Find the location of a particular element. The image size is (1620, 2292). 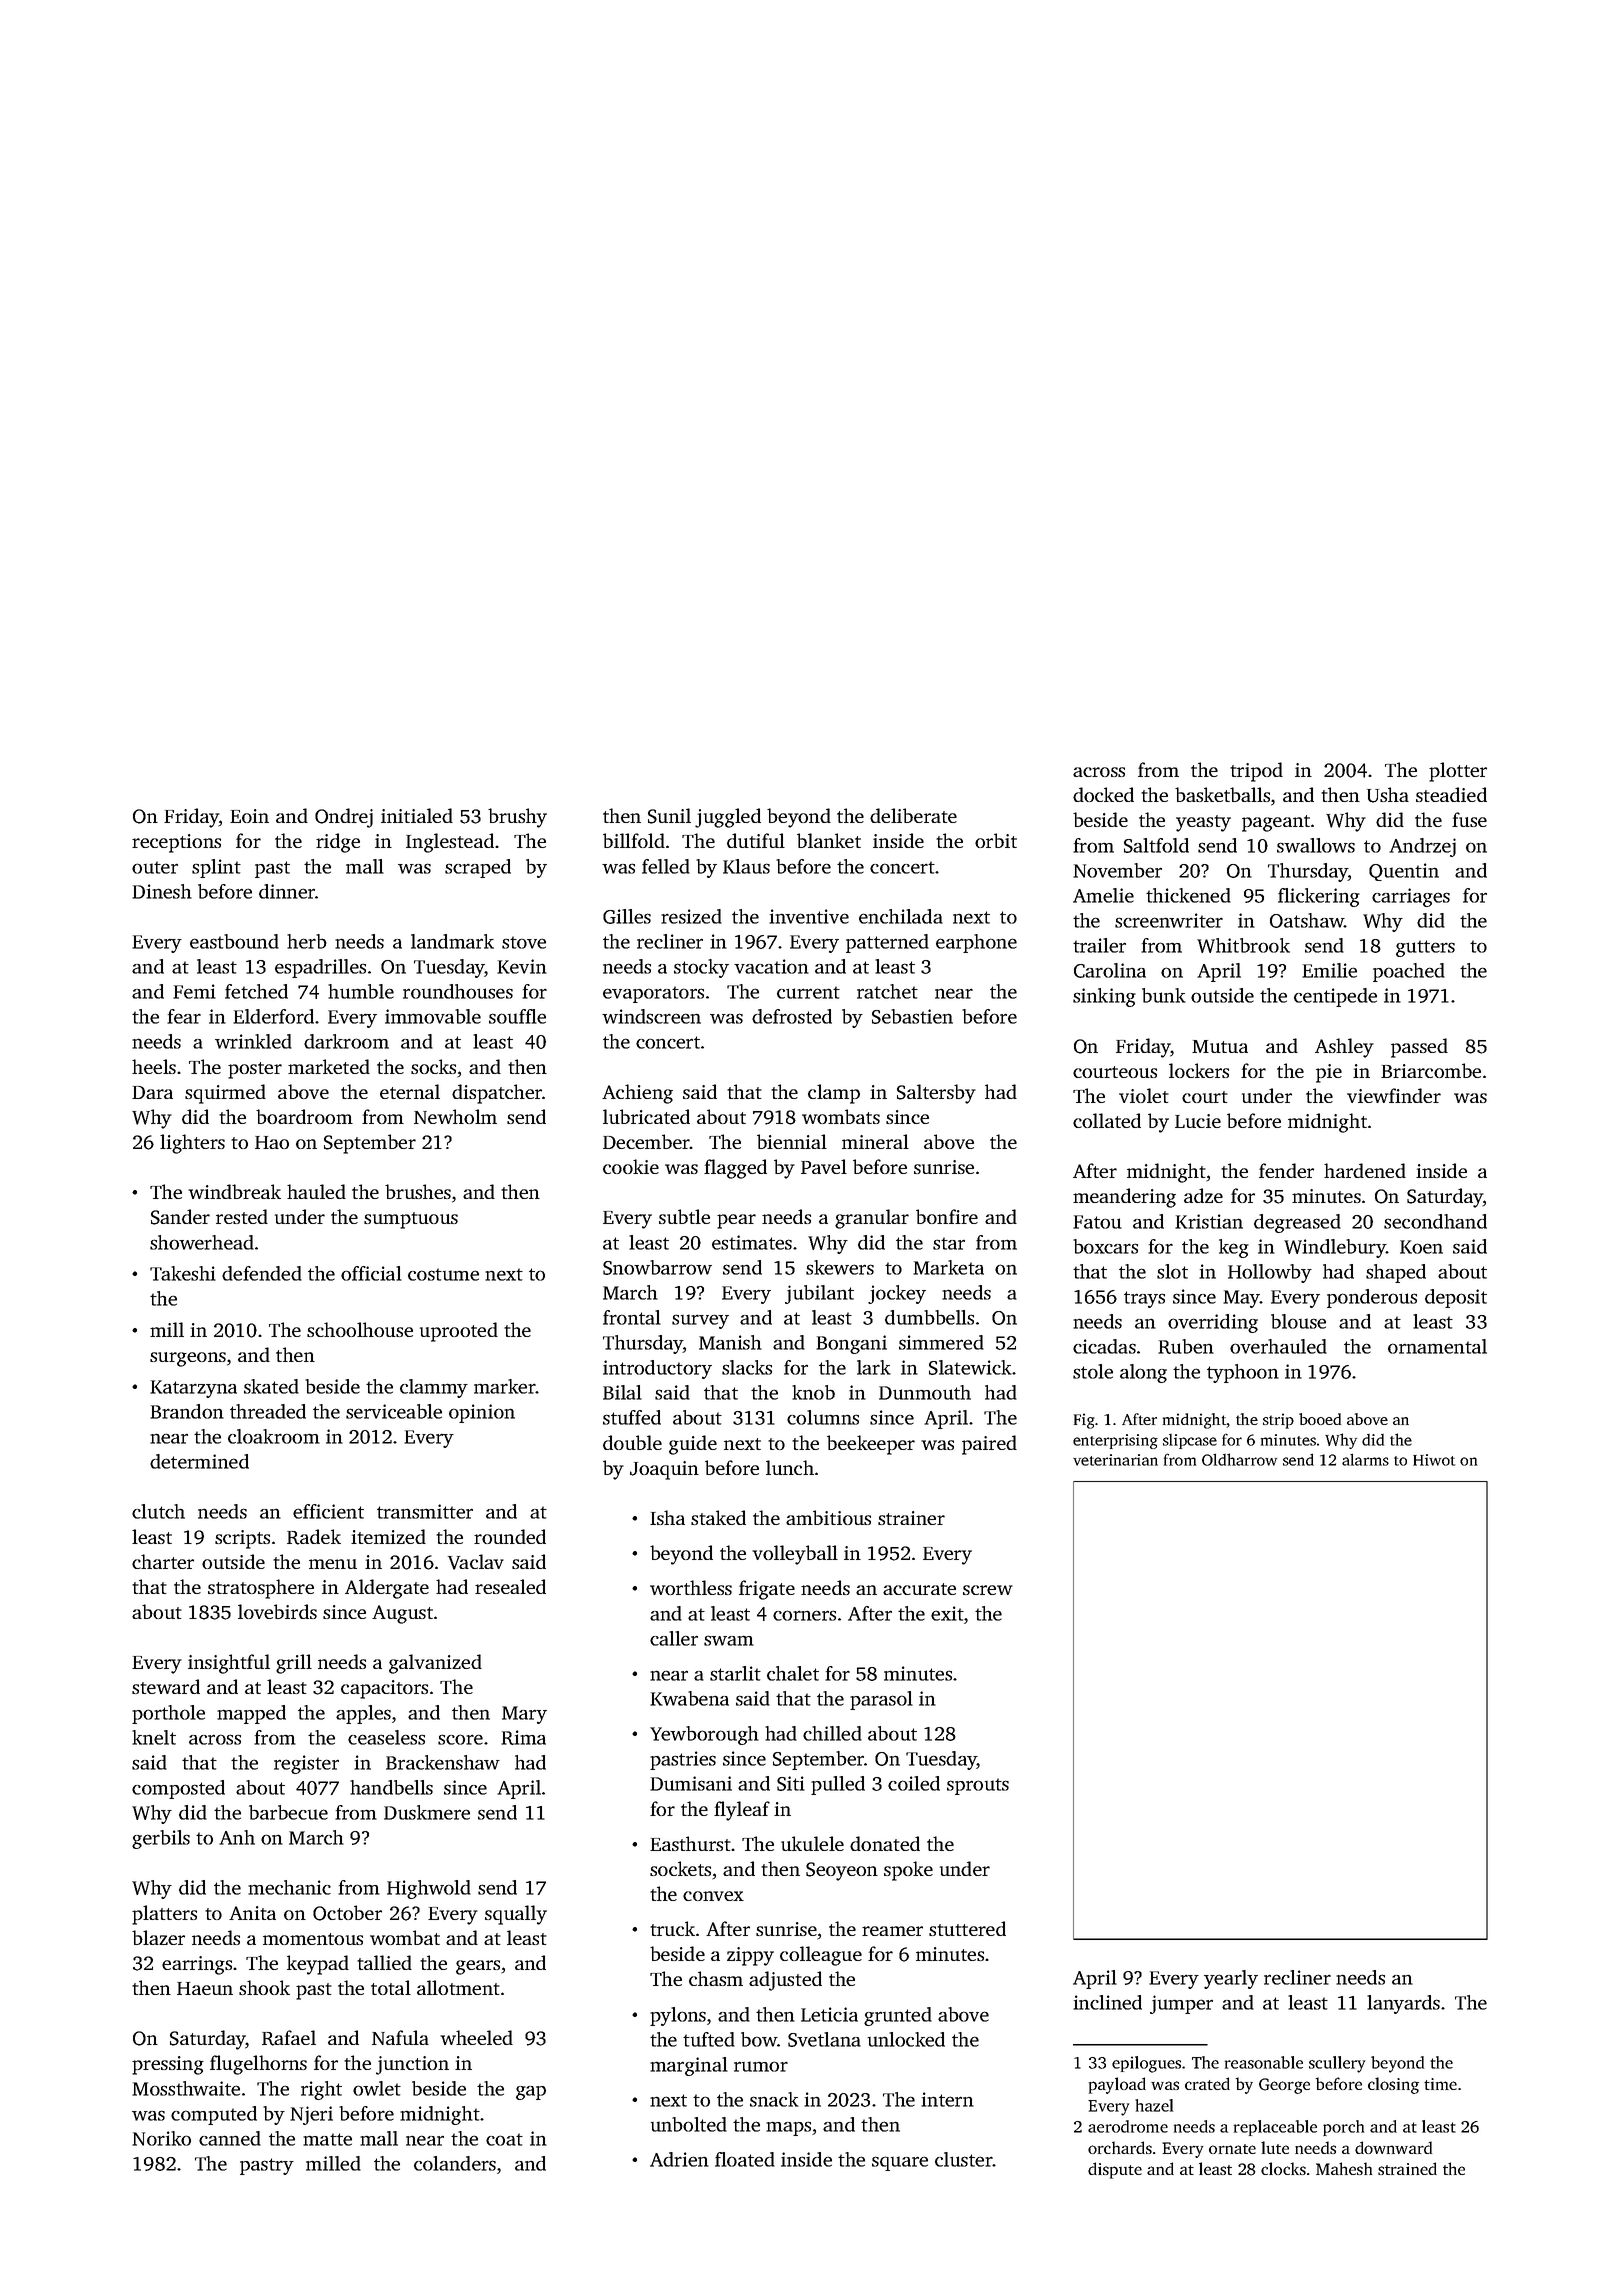

roundhouses is located at coordinates (458, 991).
